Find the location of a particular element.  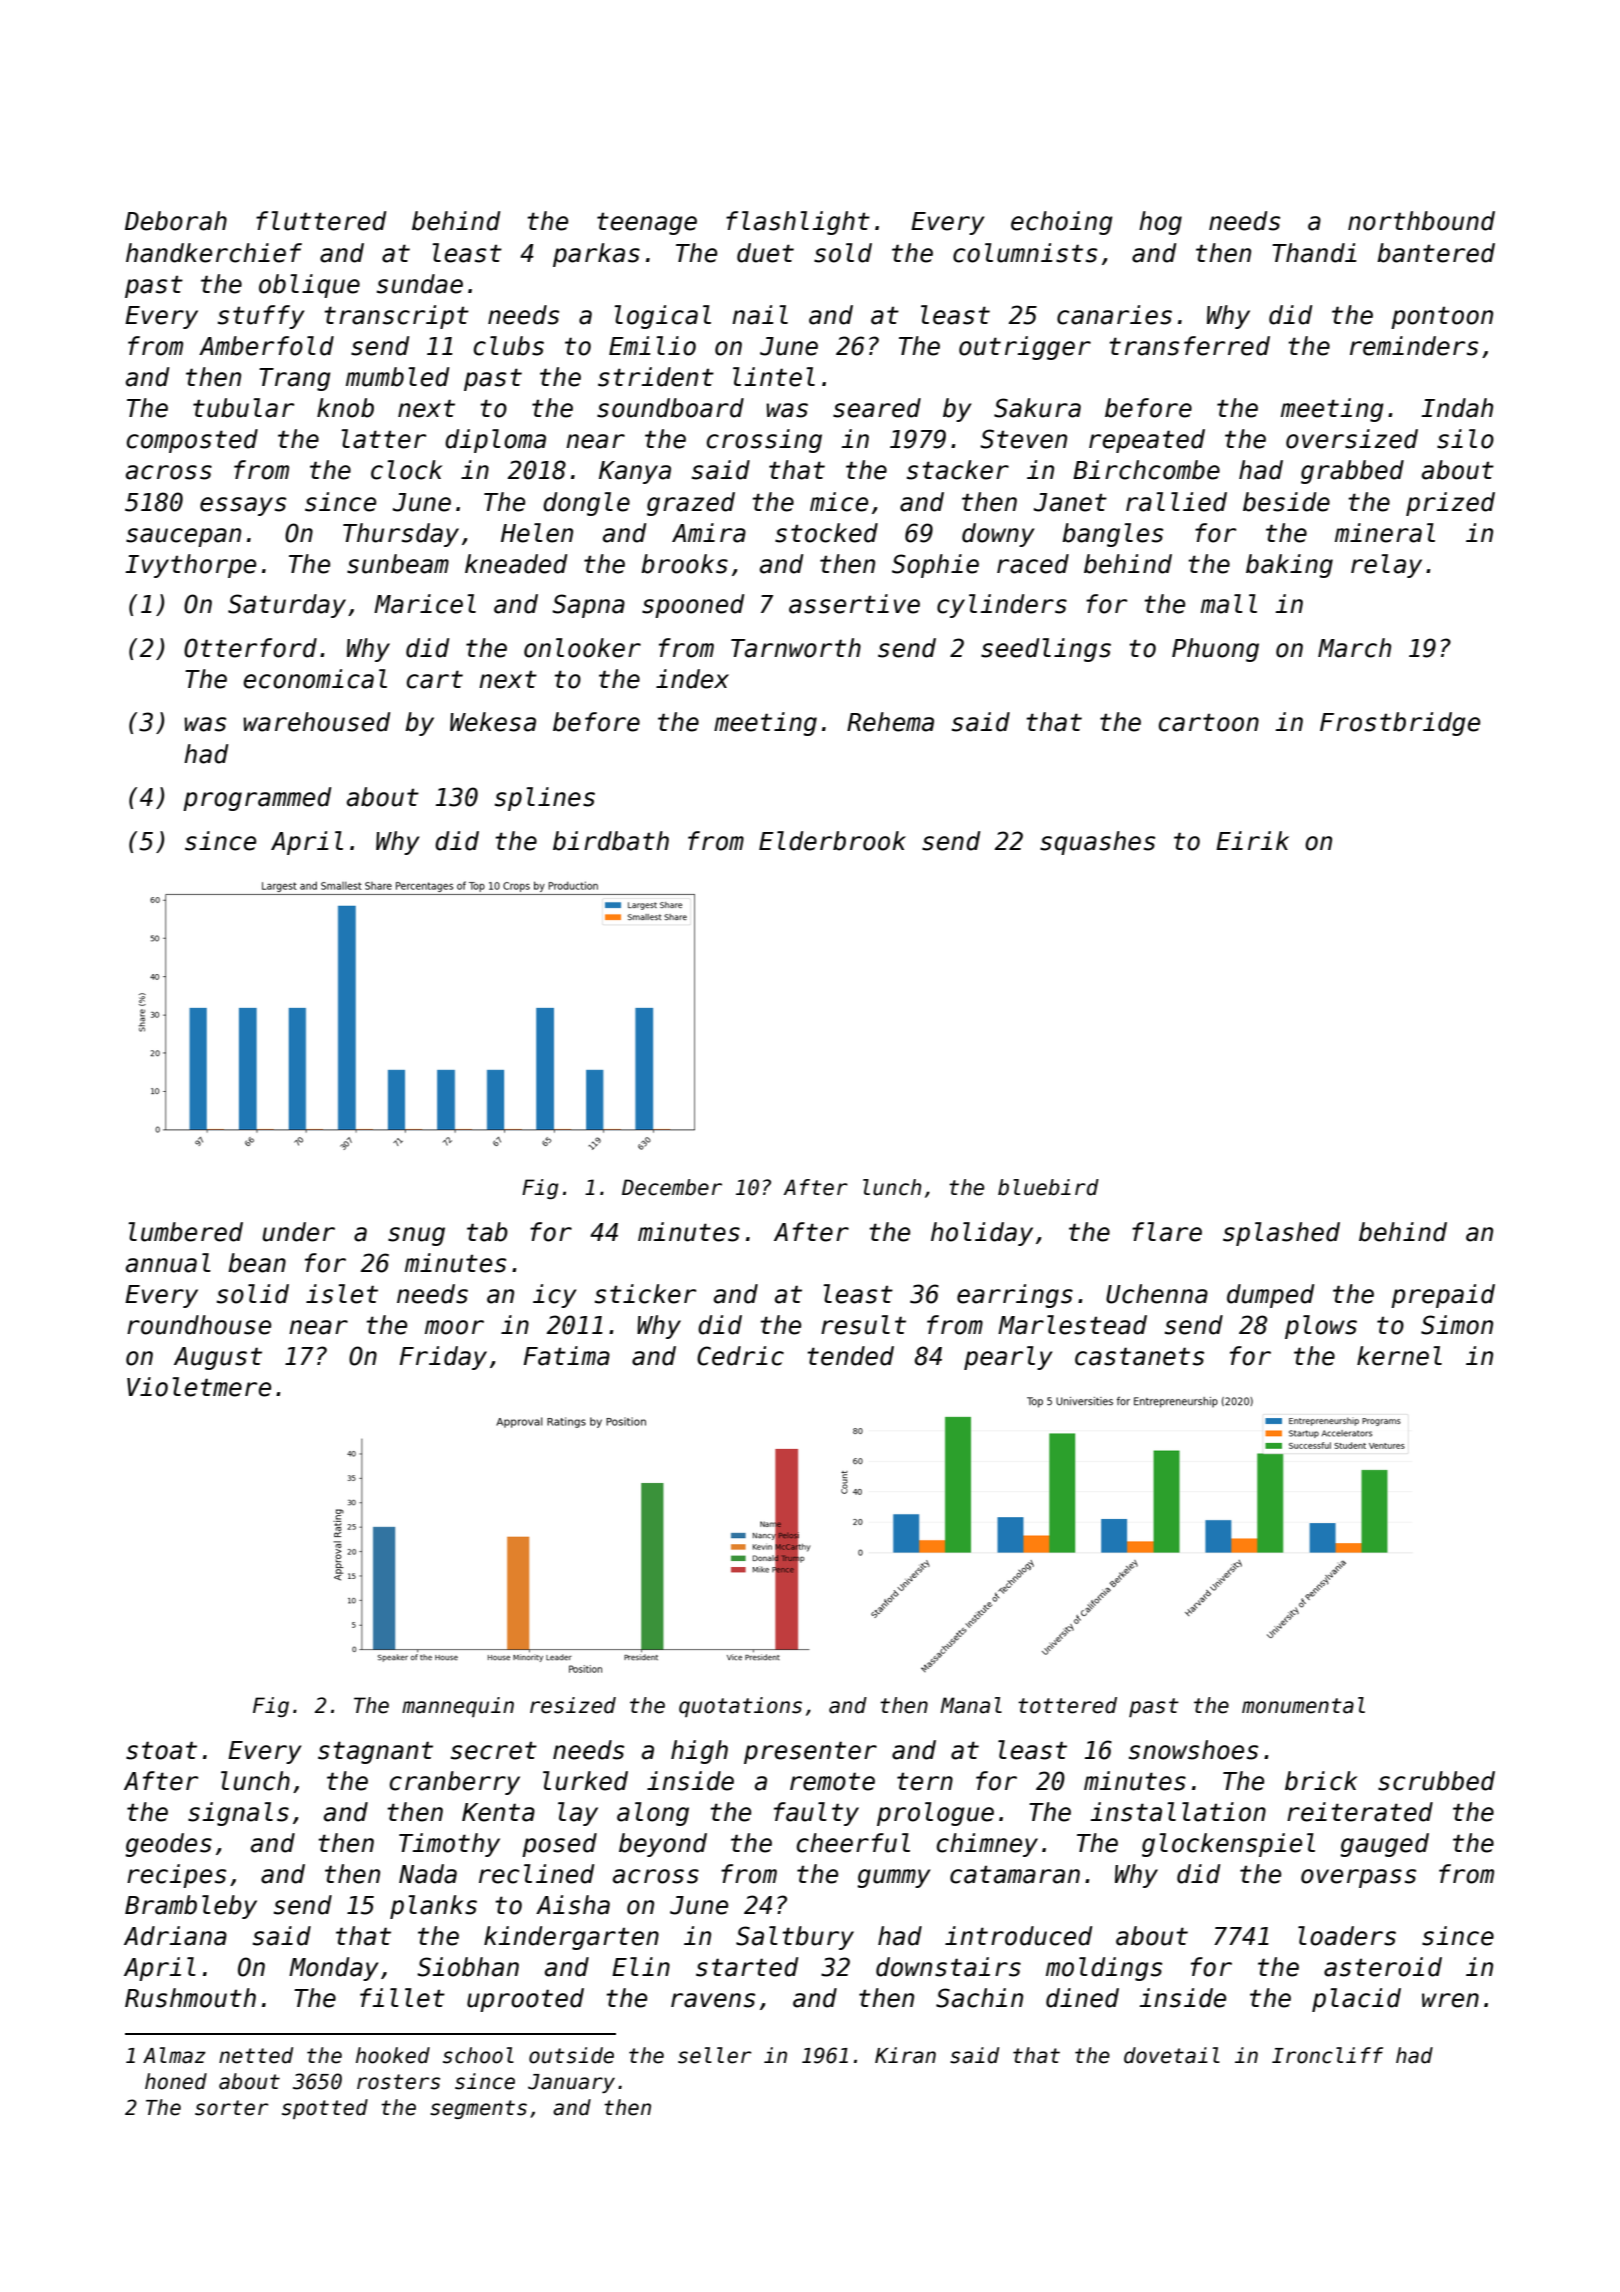

teenage is located at coordinates (647, 224).
